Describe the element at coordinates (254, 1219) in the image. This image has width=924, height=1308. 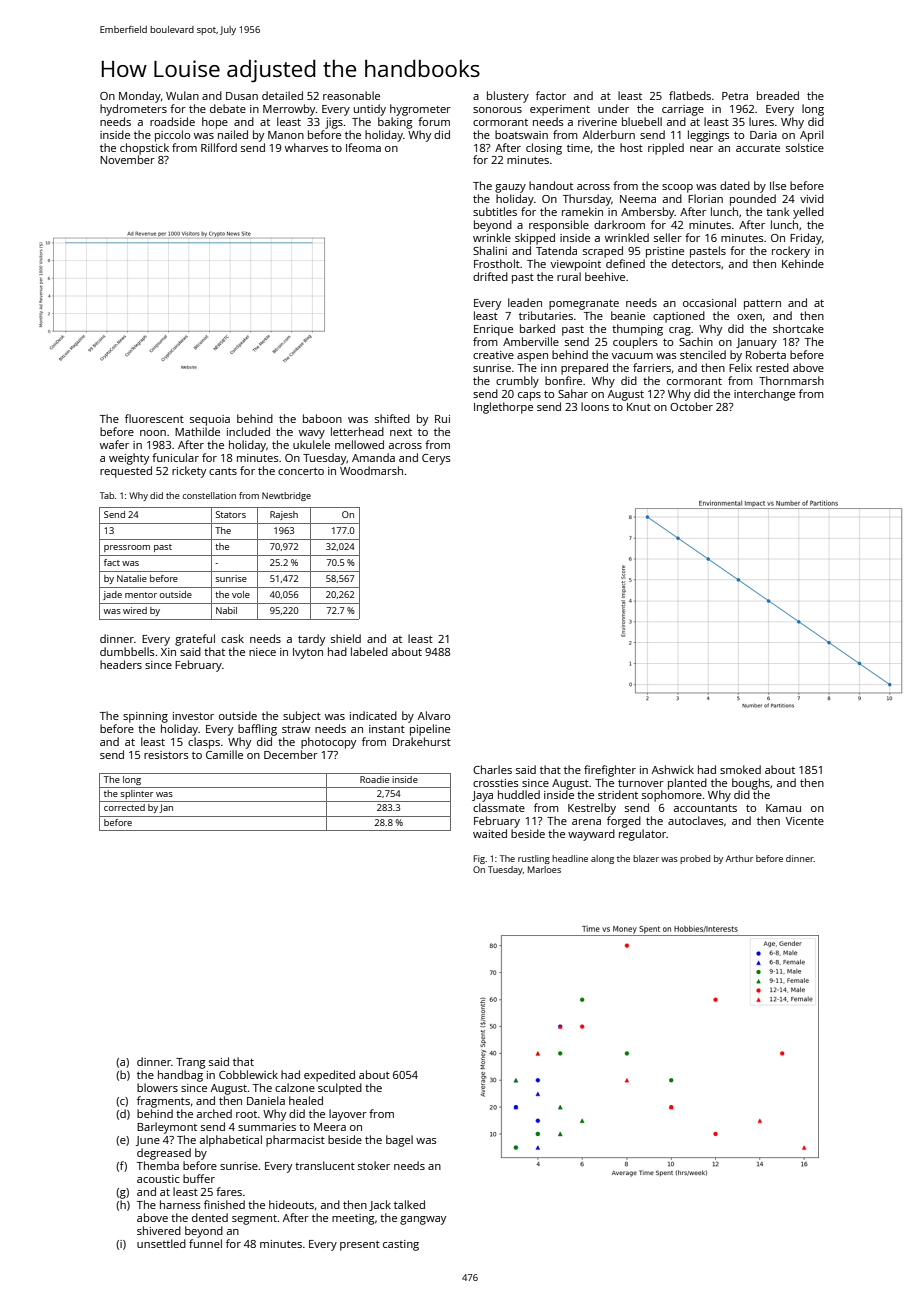
I see `segment` at that location.
